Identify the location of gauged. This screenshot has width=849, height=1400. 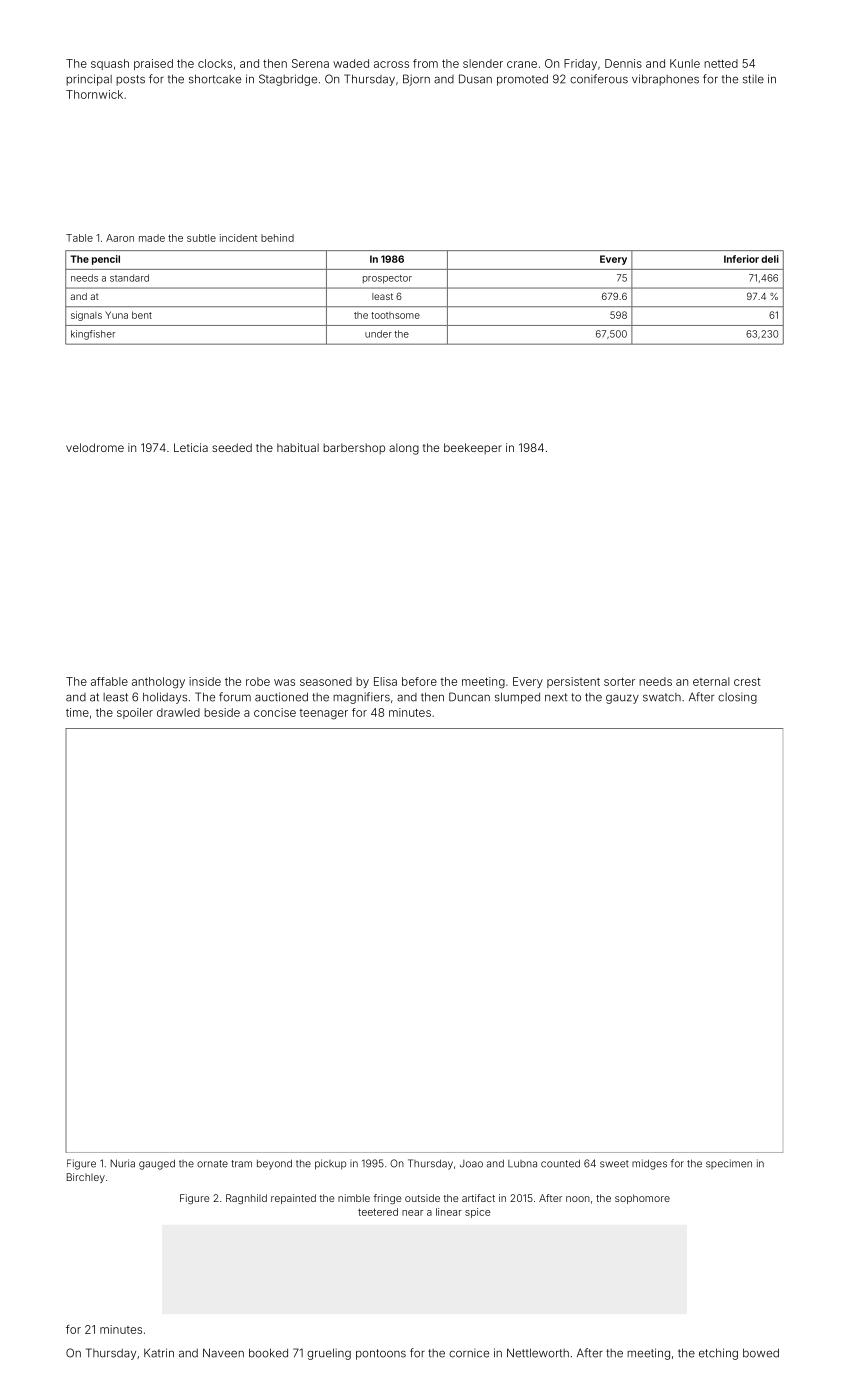
(157, 1164).
